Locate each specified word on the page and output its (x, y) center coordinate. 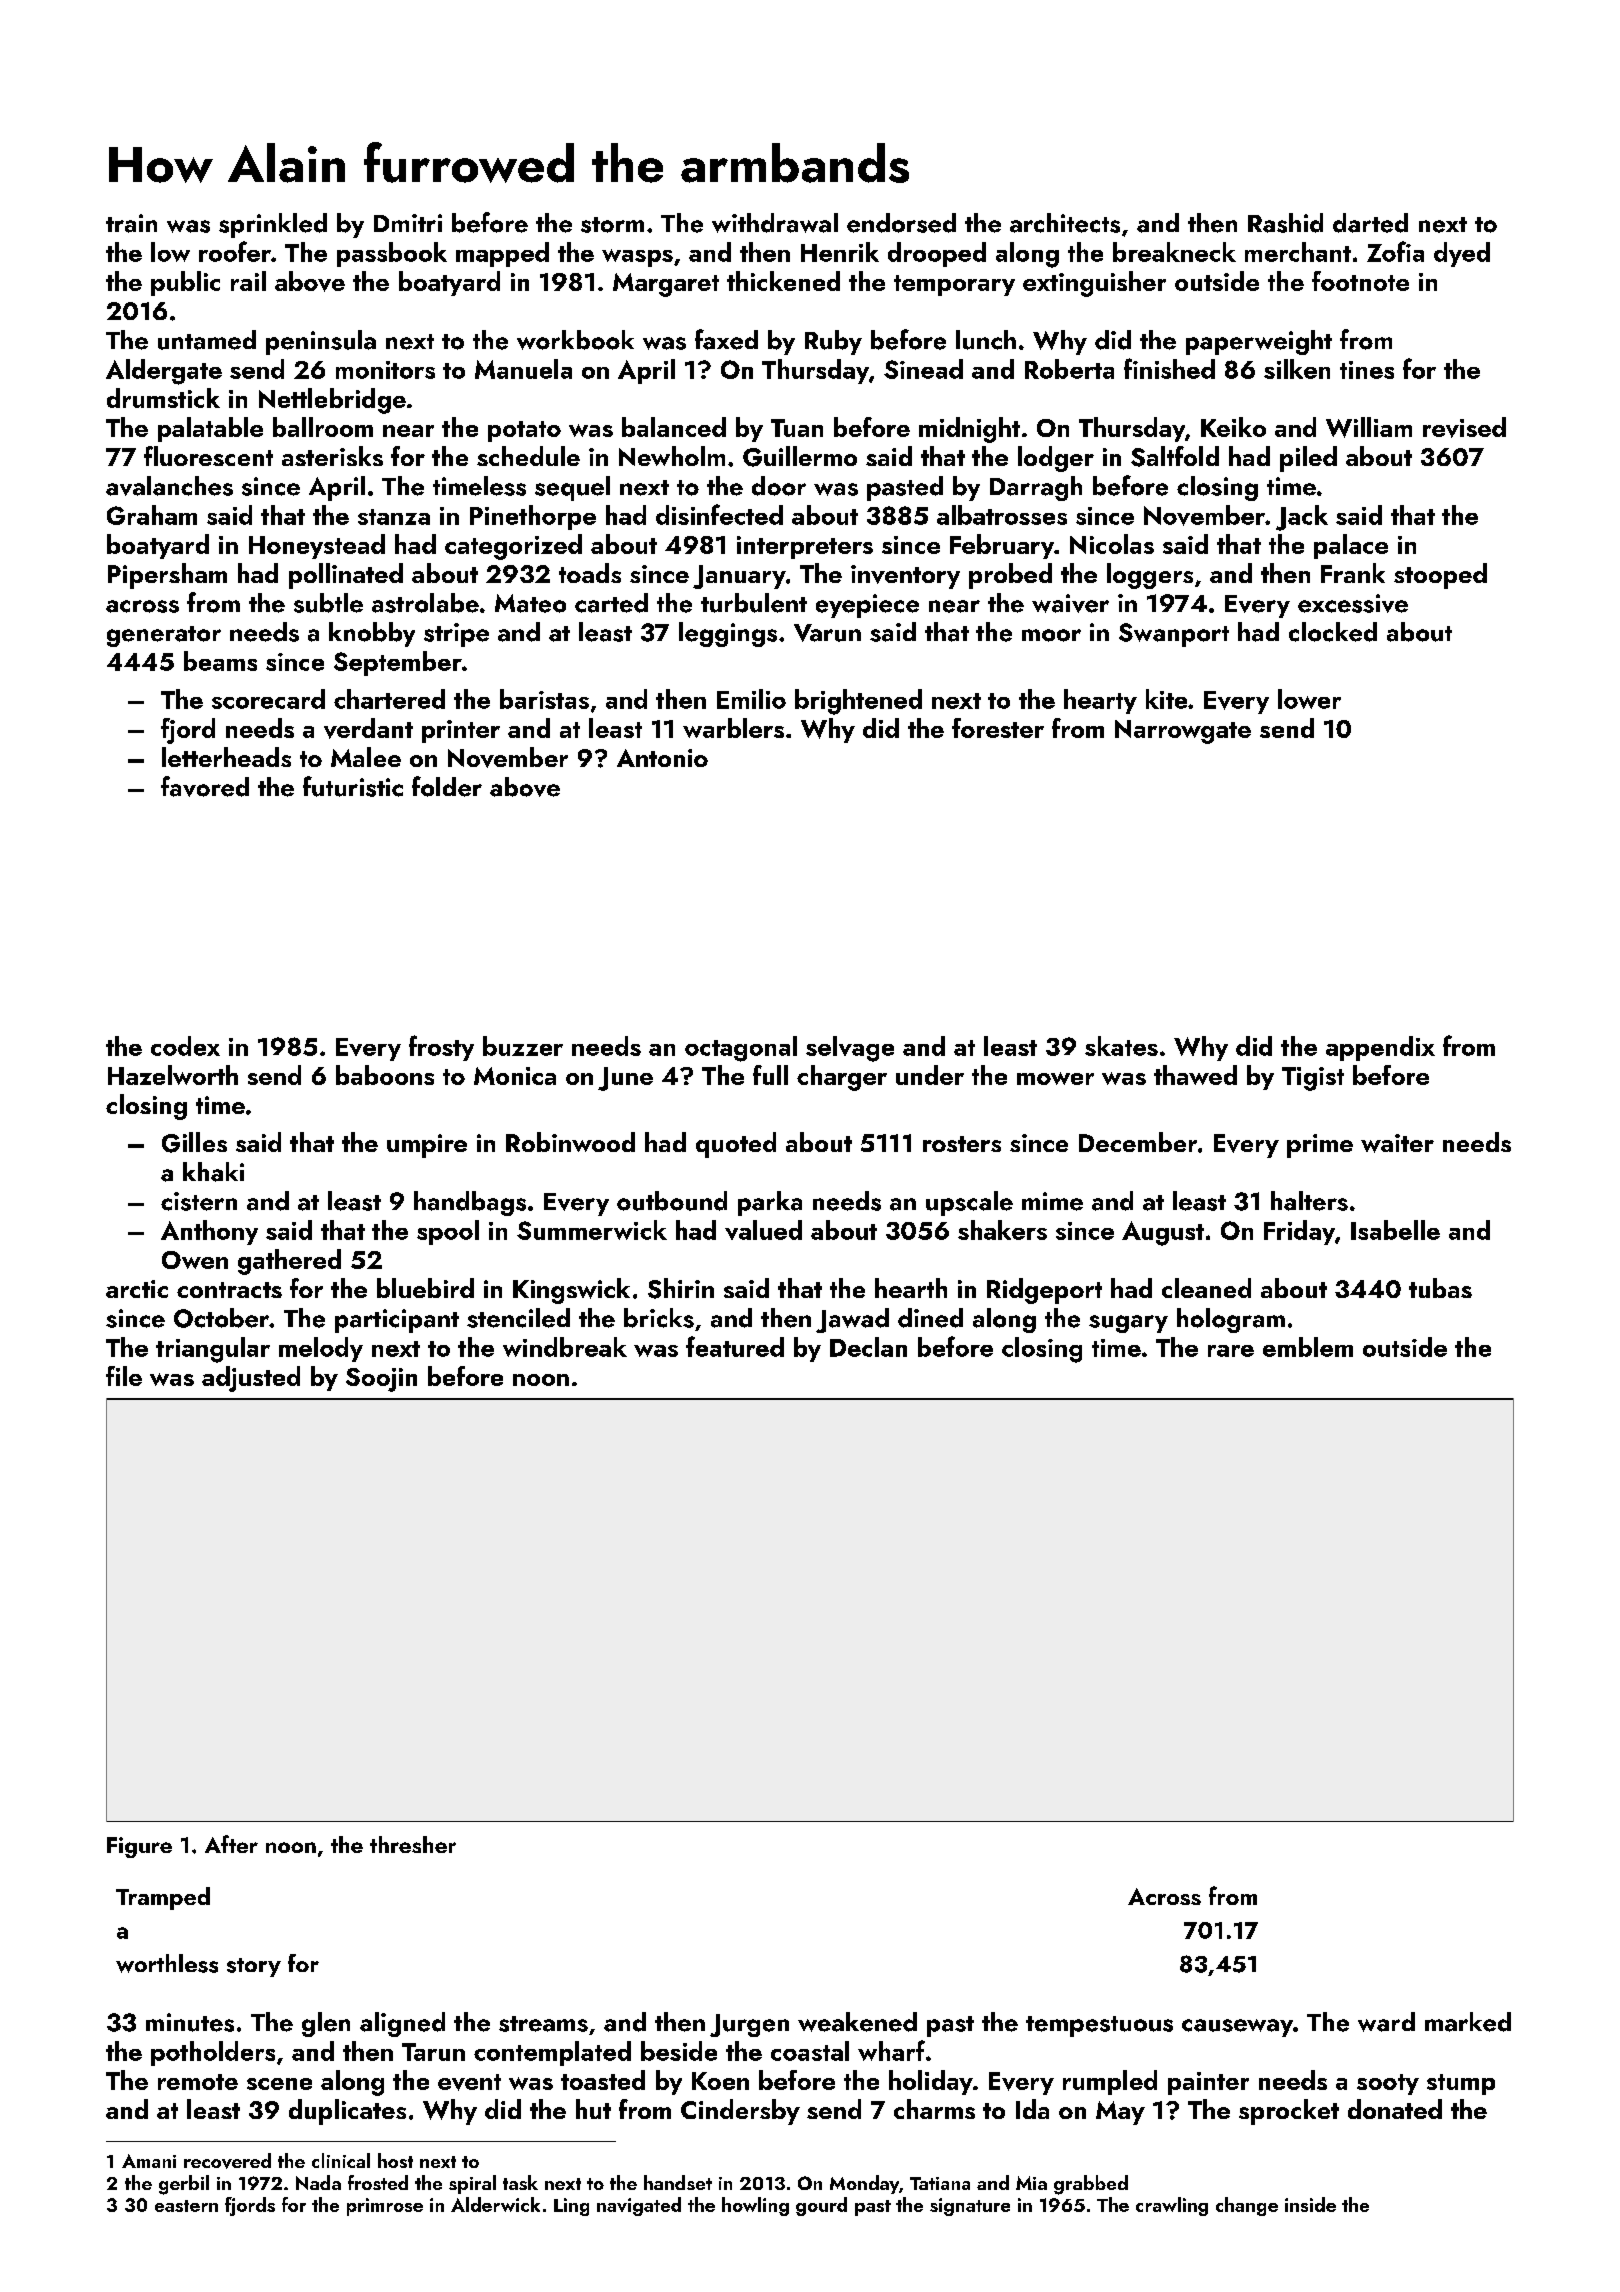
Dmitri (408, 223)
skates (1121, 1046)
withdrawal (775, 223)
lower (1309, 699)
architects (1065, 223)
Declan (868, 1347)
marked (1468, 2022)
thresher (413, 1844)
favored (205, 786)
